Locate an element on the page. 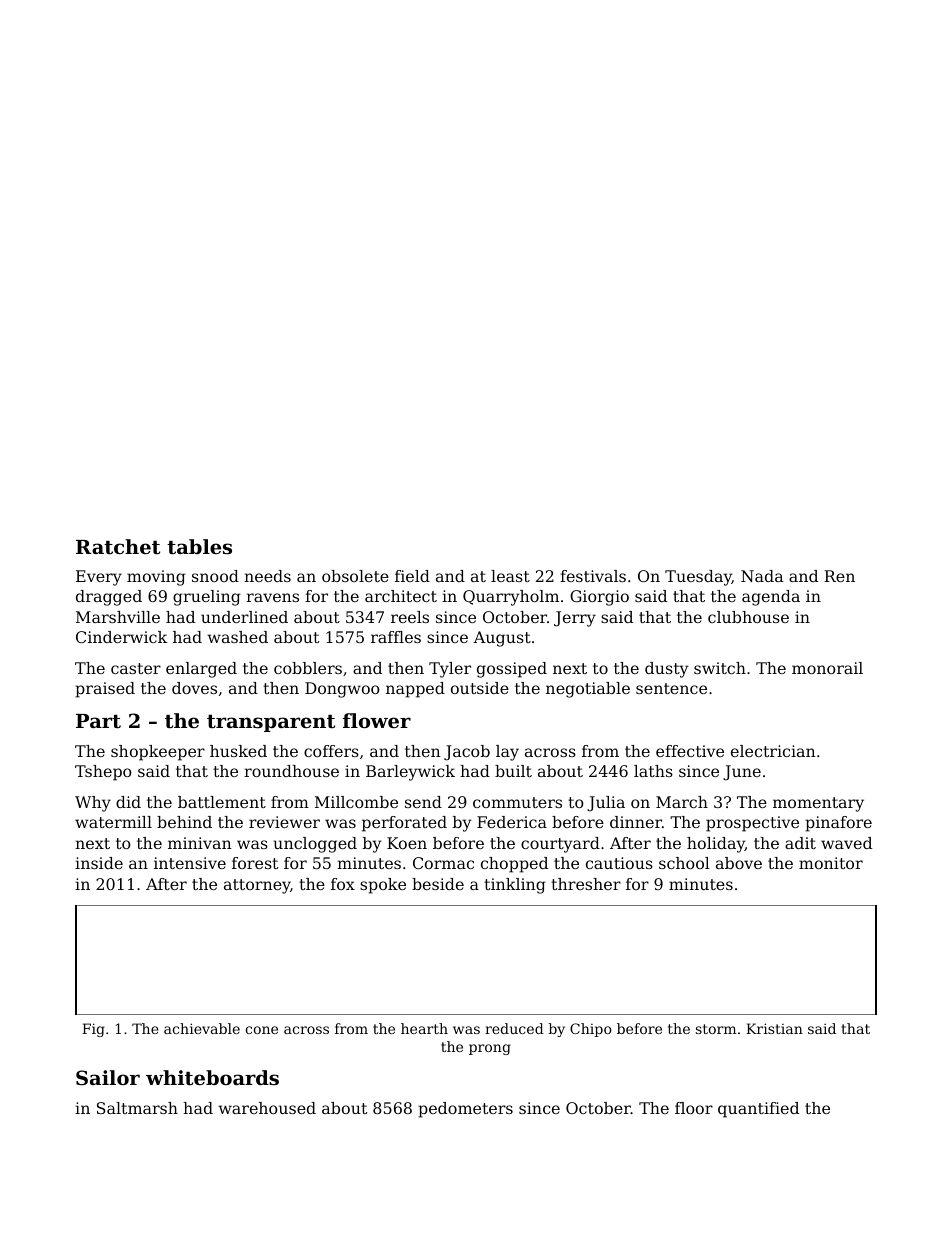  Part is located at coordinates (98, 721).
